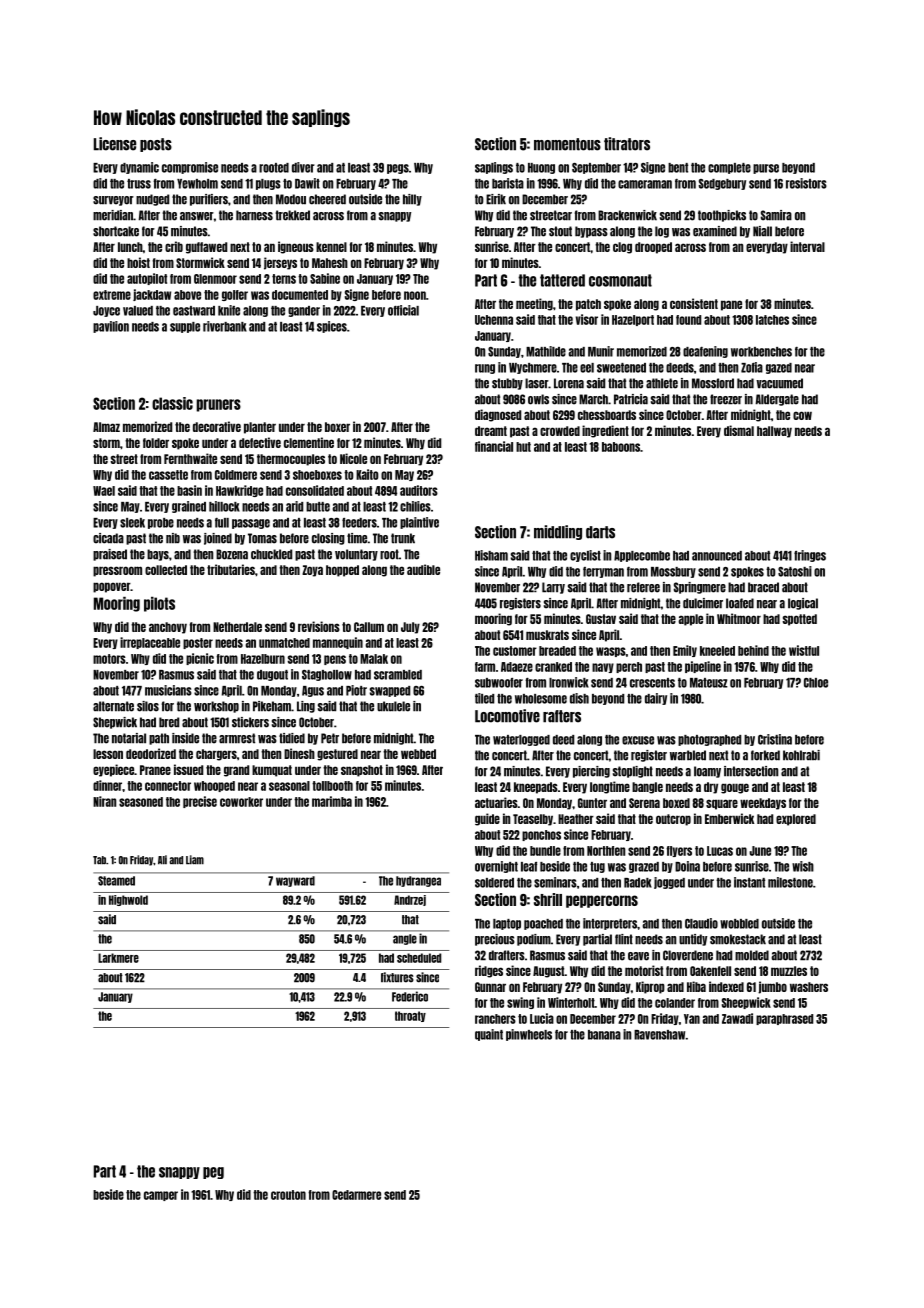  What do you see at coordinates (784, 1019) in the image?
I see `paraphrased` at bounding box center [784, 1019].
